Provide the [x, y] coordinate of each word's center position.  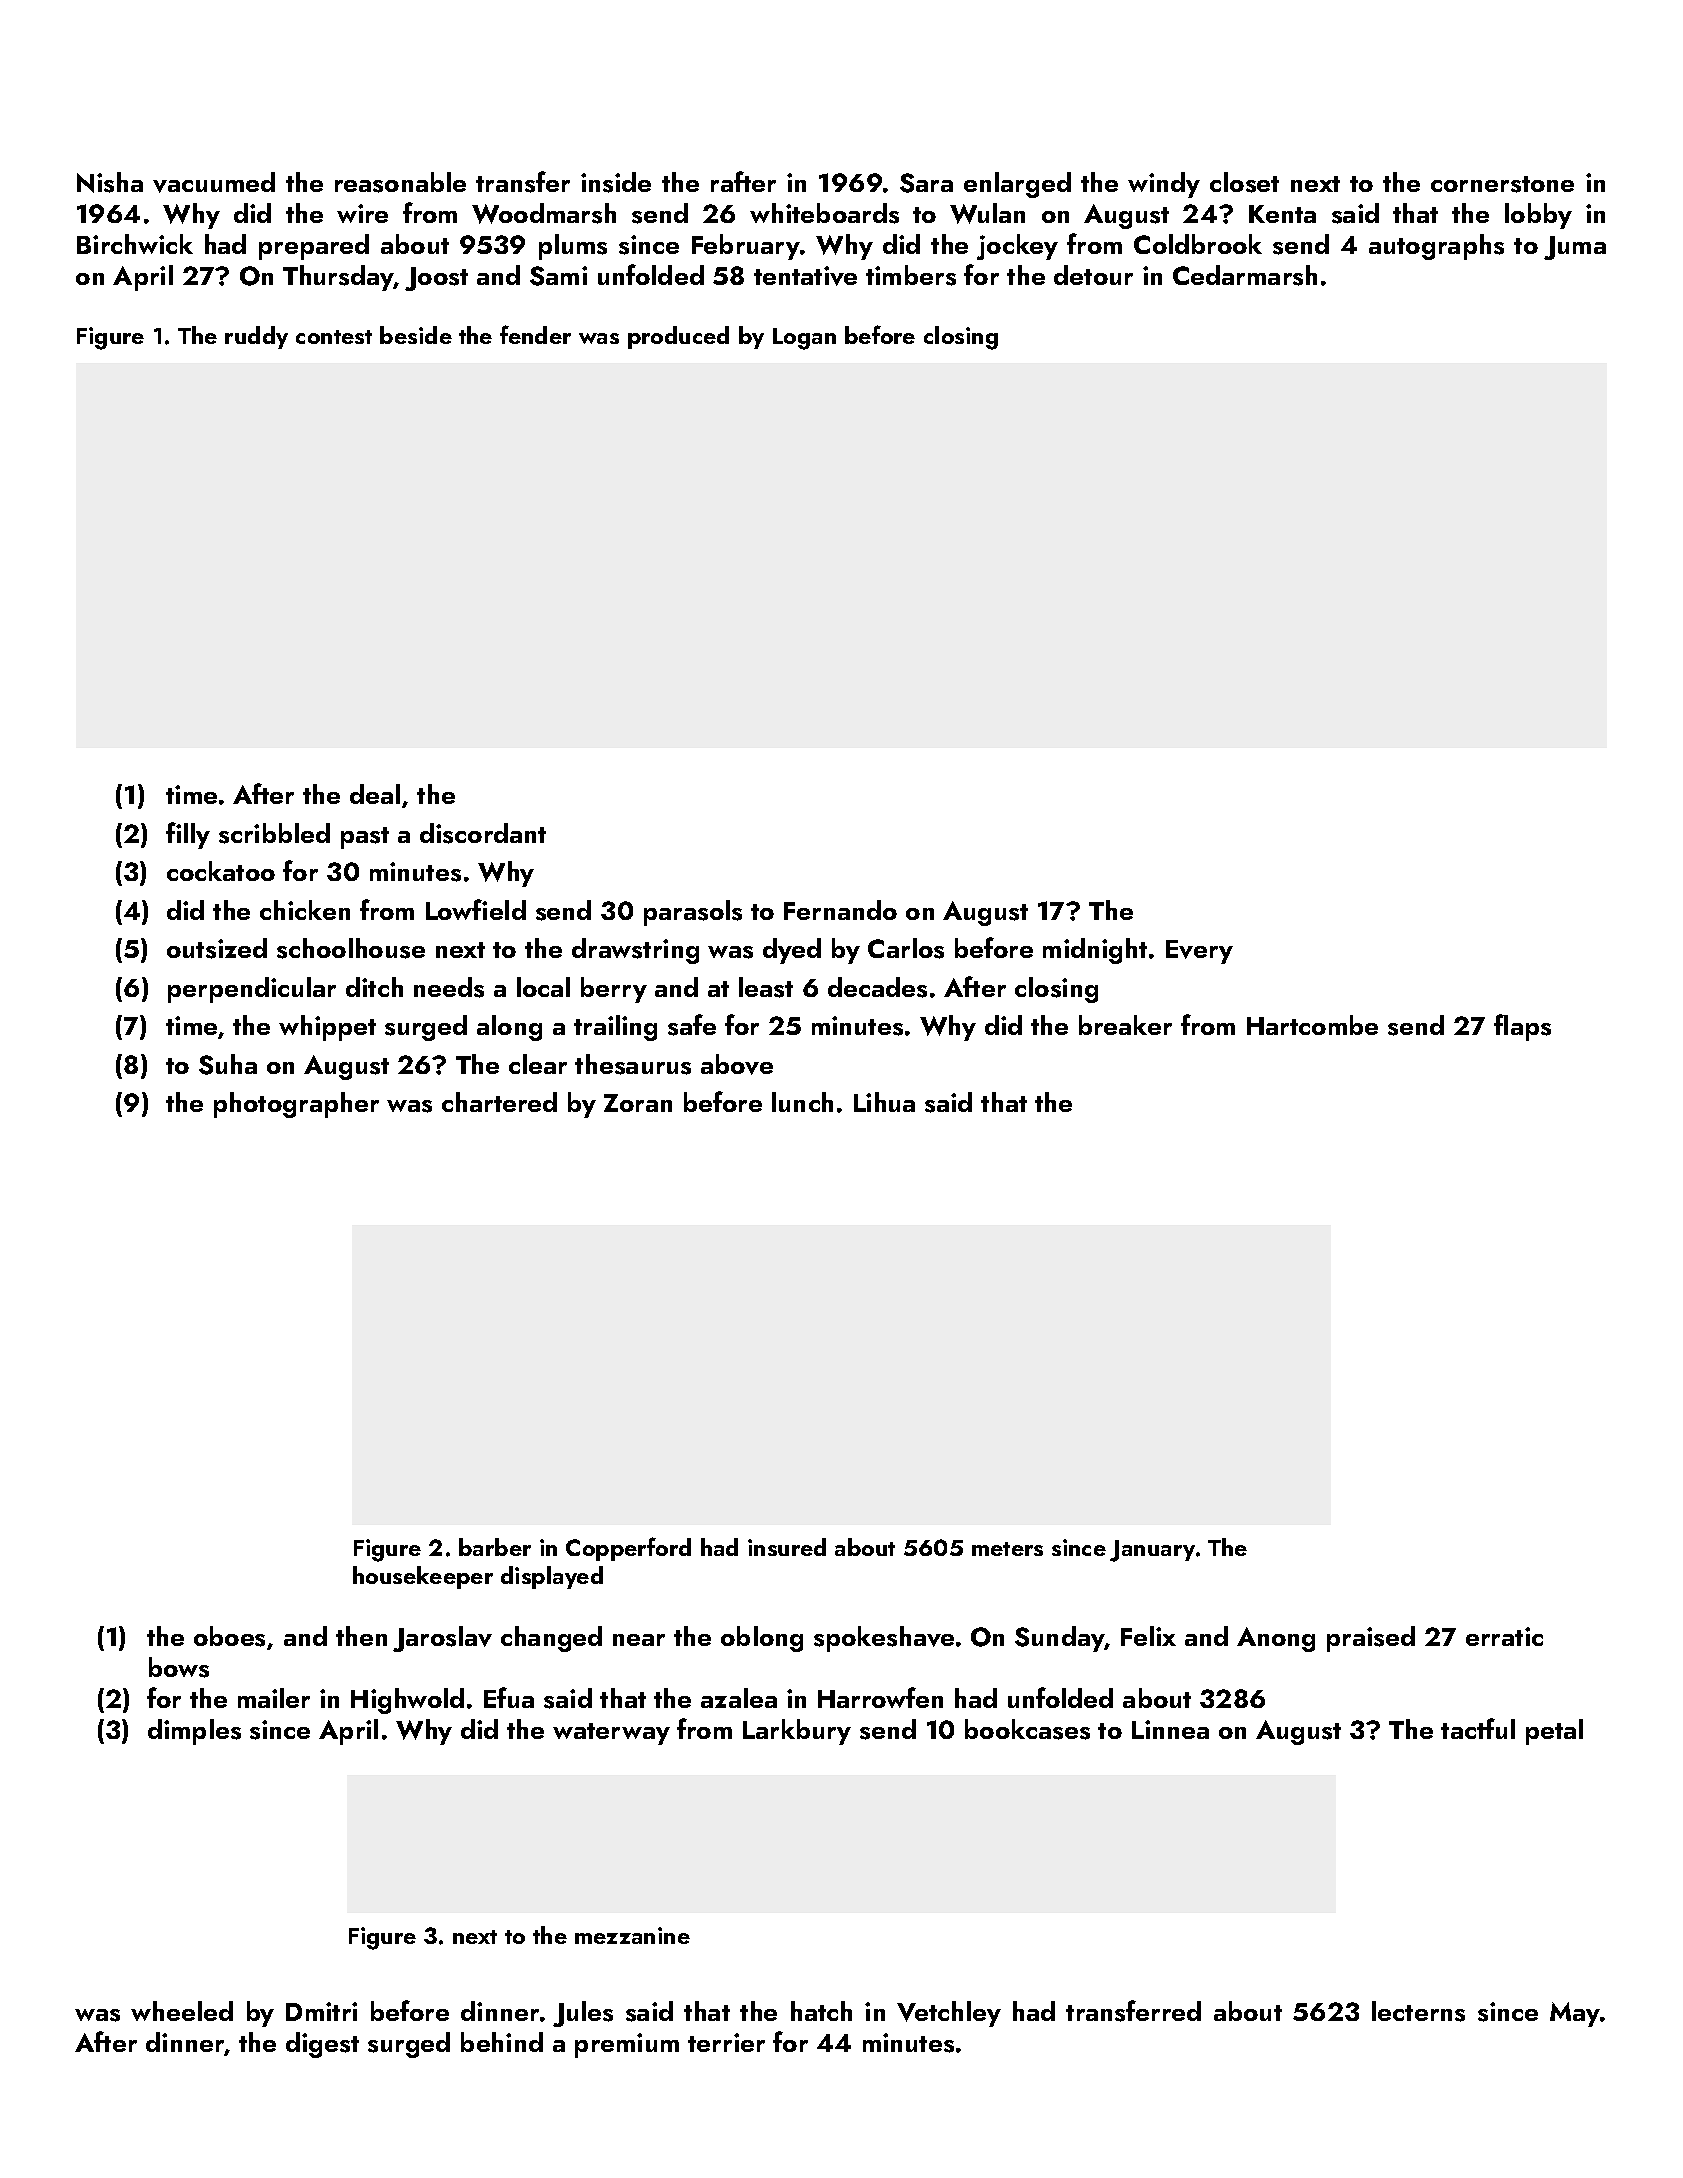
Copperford [628, 1549]
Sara [926, 183]
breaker [1125, 1025]
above [737, 1064]
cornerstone [1502, 184]
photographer [296, 1105]
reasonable [400, 182]
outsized [217, 948]
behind [502, 2042]
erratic [1504, 1636]
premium [627, 2045]
